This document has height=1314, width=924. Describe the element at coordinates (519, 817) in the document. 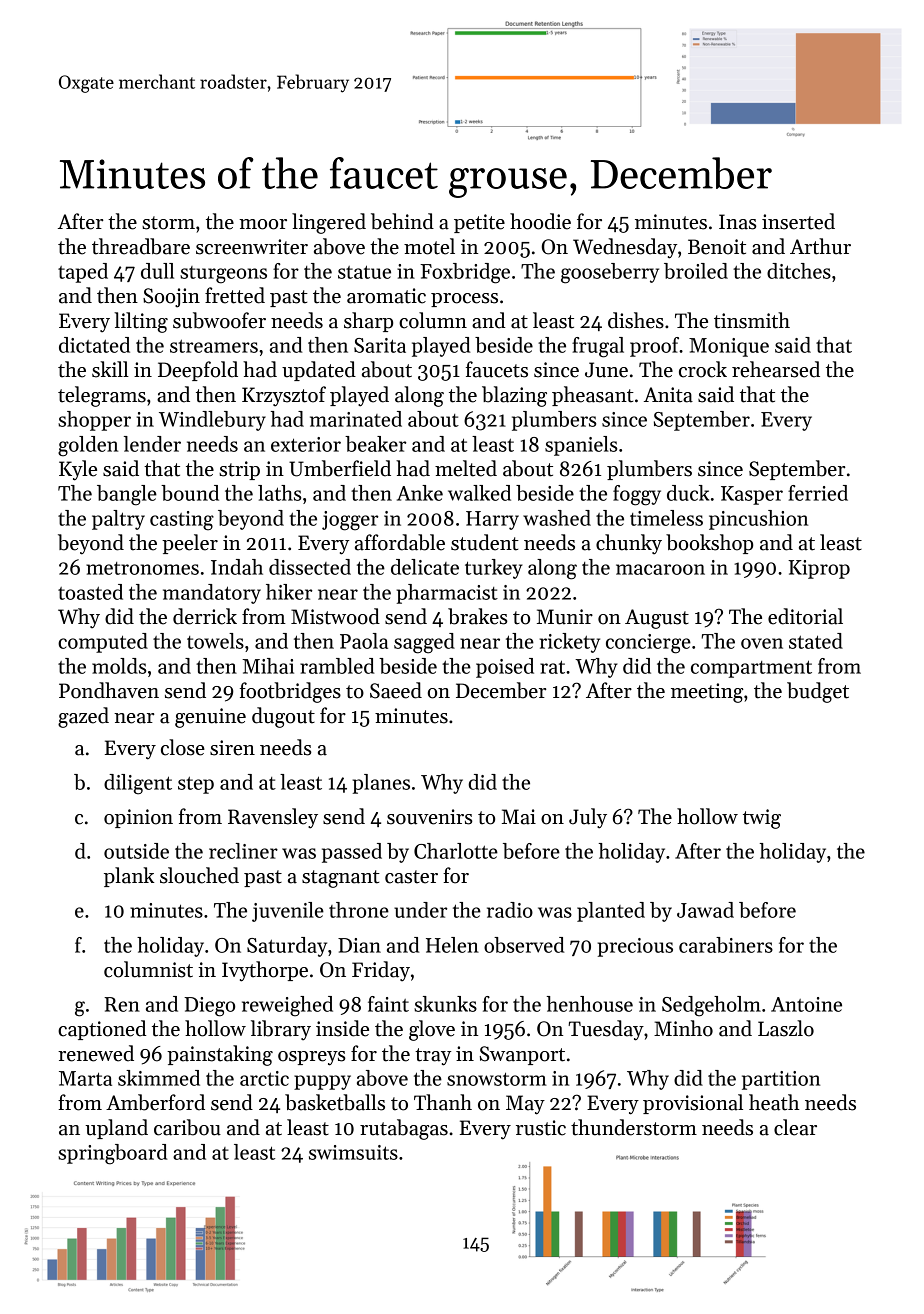

I see `Mai` at that location.
